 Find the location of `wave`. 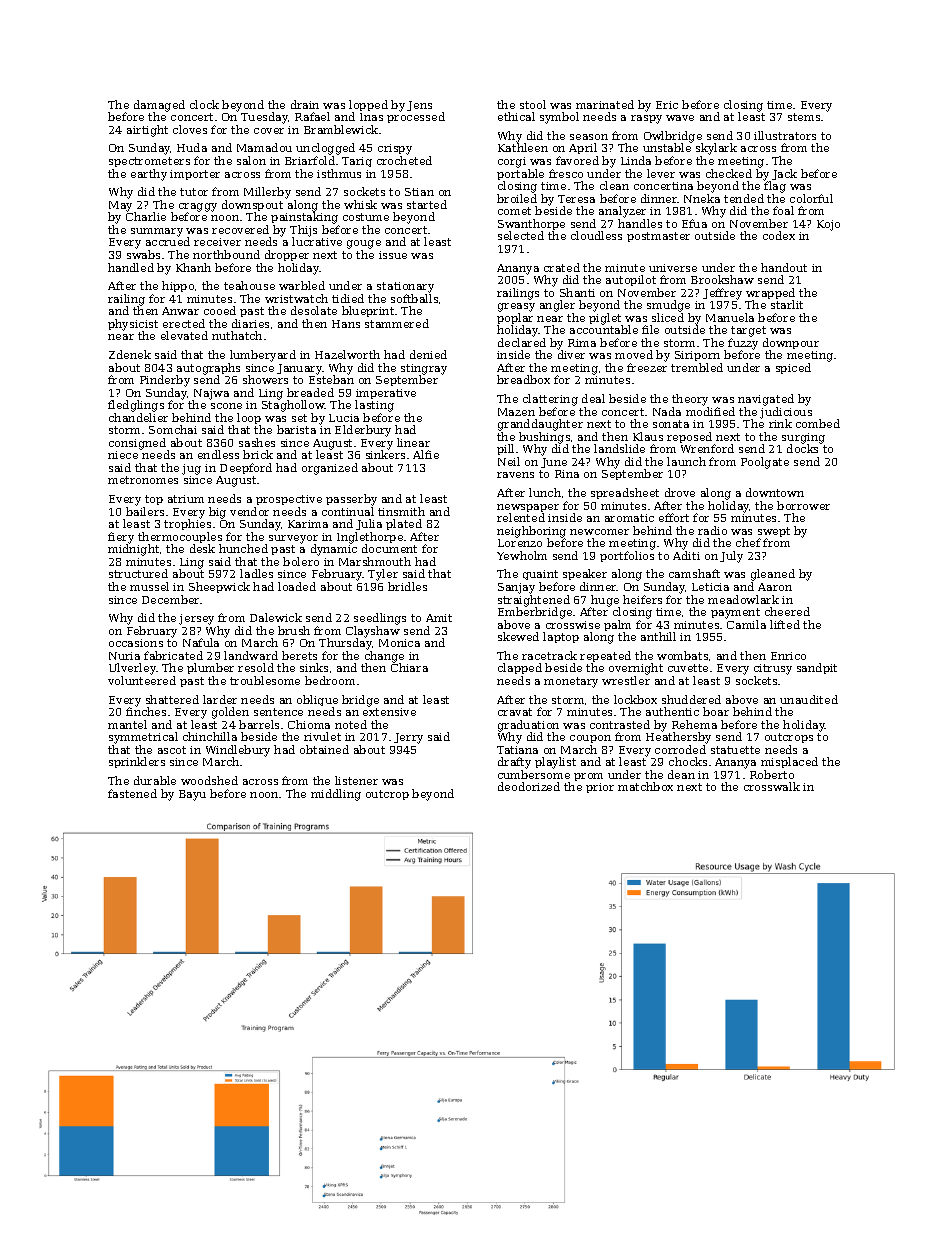

wave is located at coordinates (680, 118).
